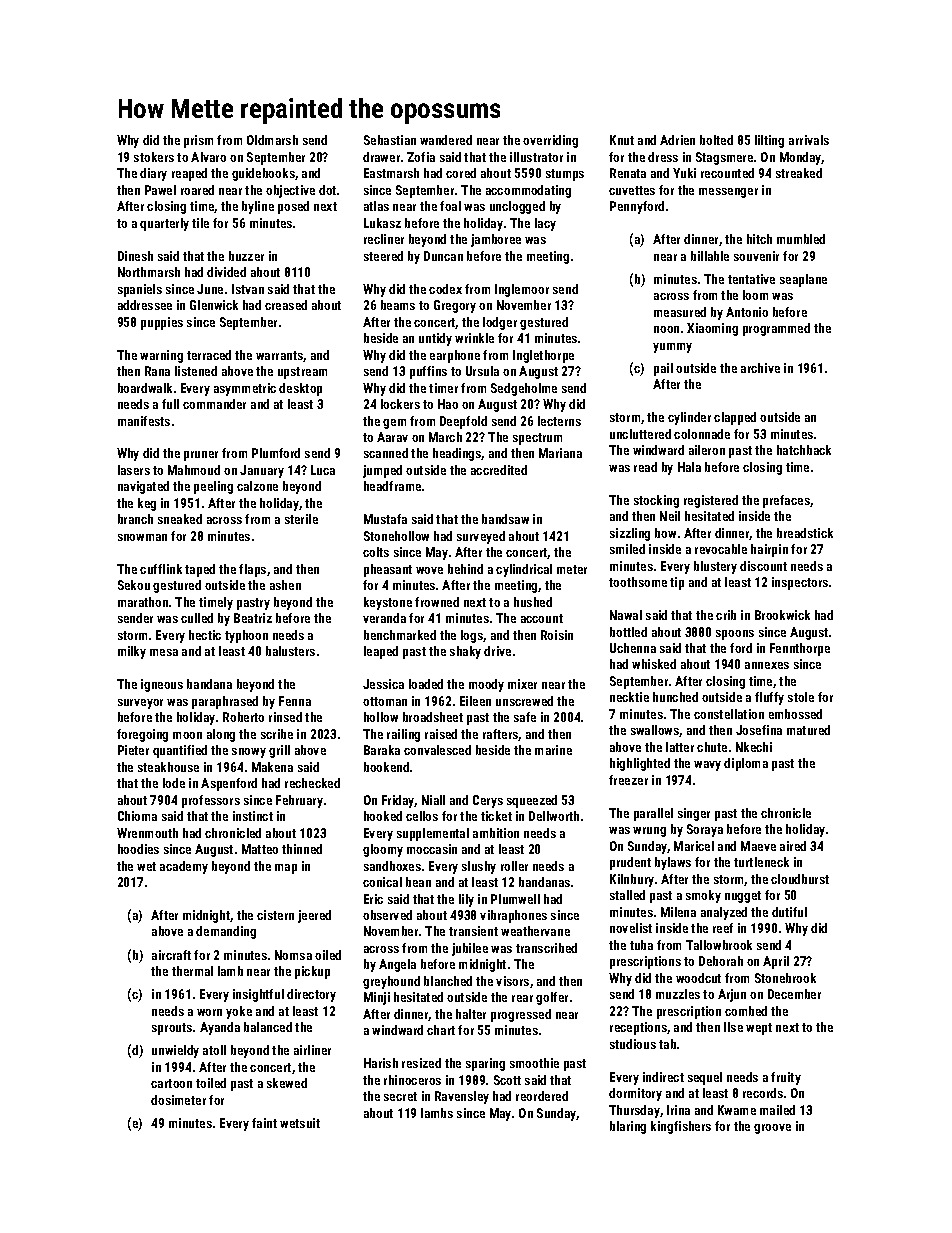  What do you see at coordinates (705, 1078) in the image?
I see `sequel` at bounding box center [705, 1078].
